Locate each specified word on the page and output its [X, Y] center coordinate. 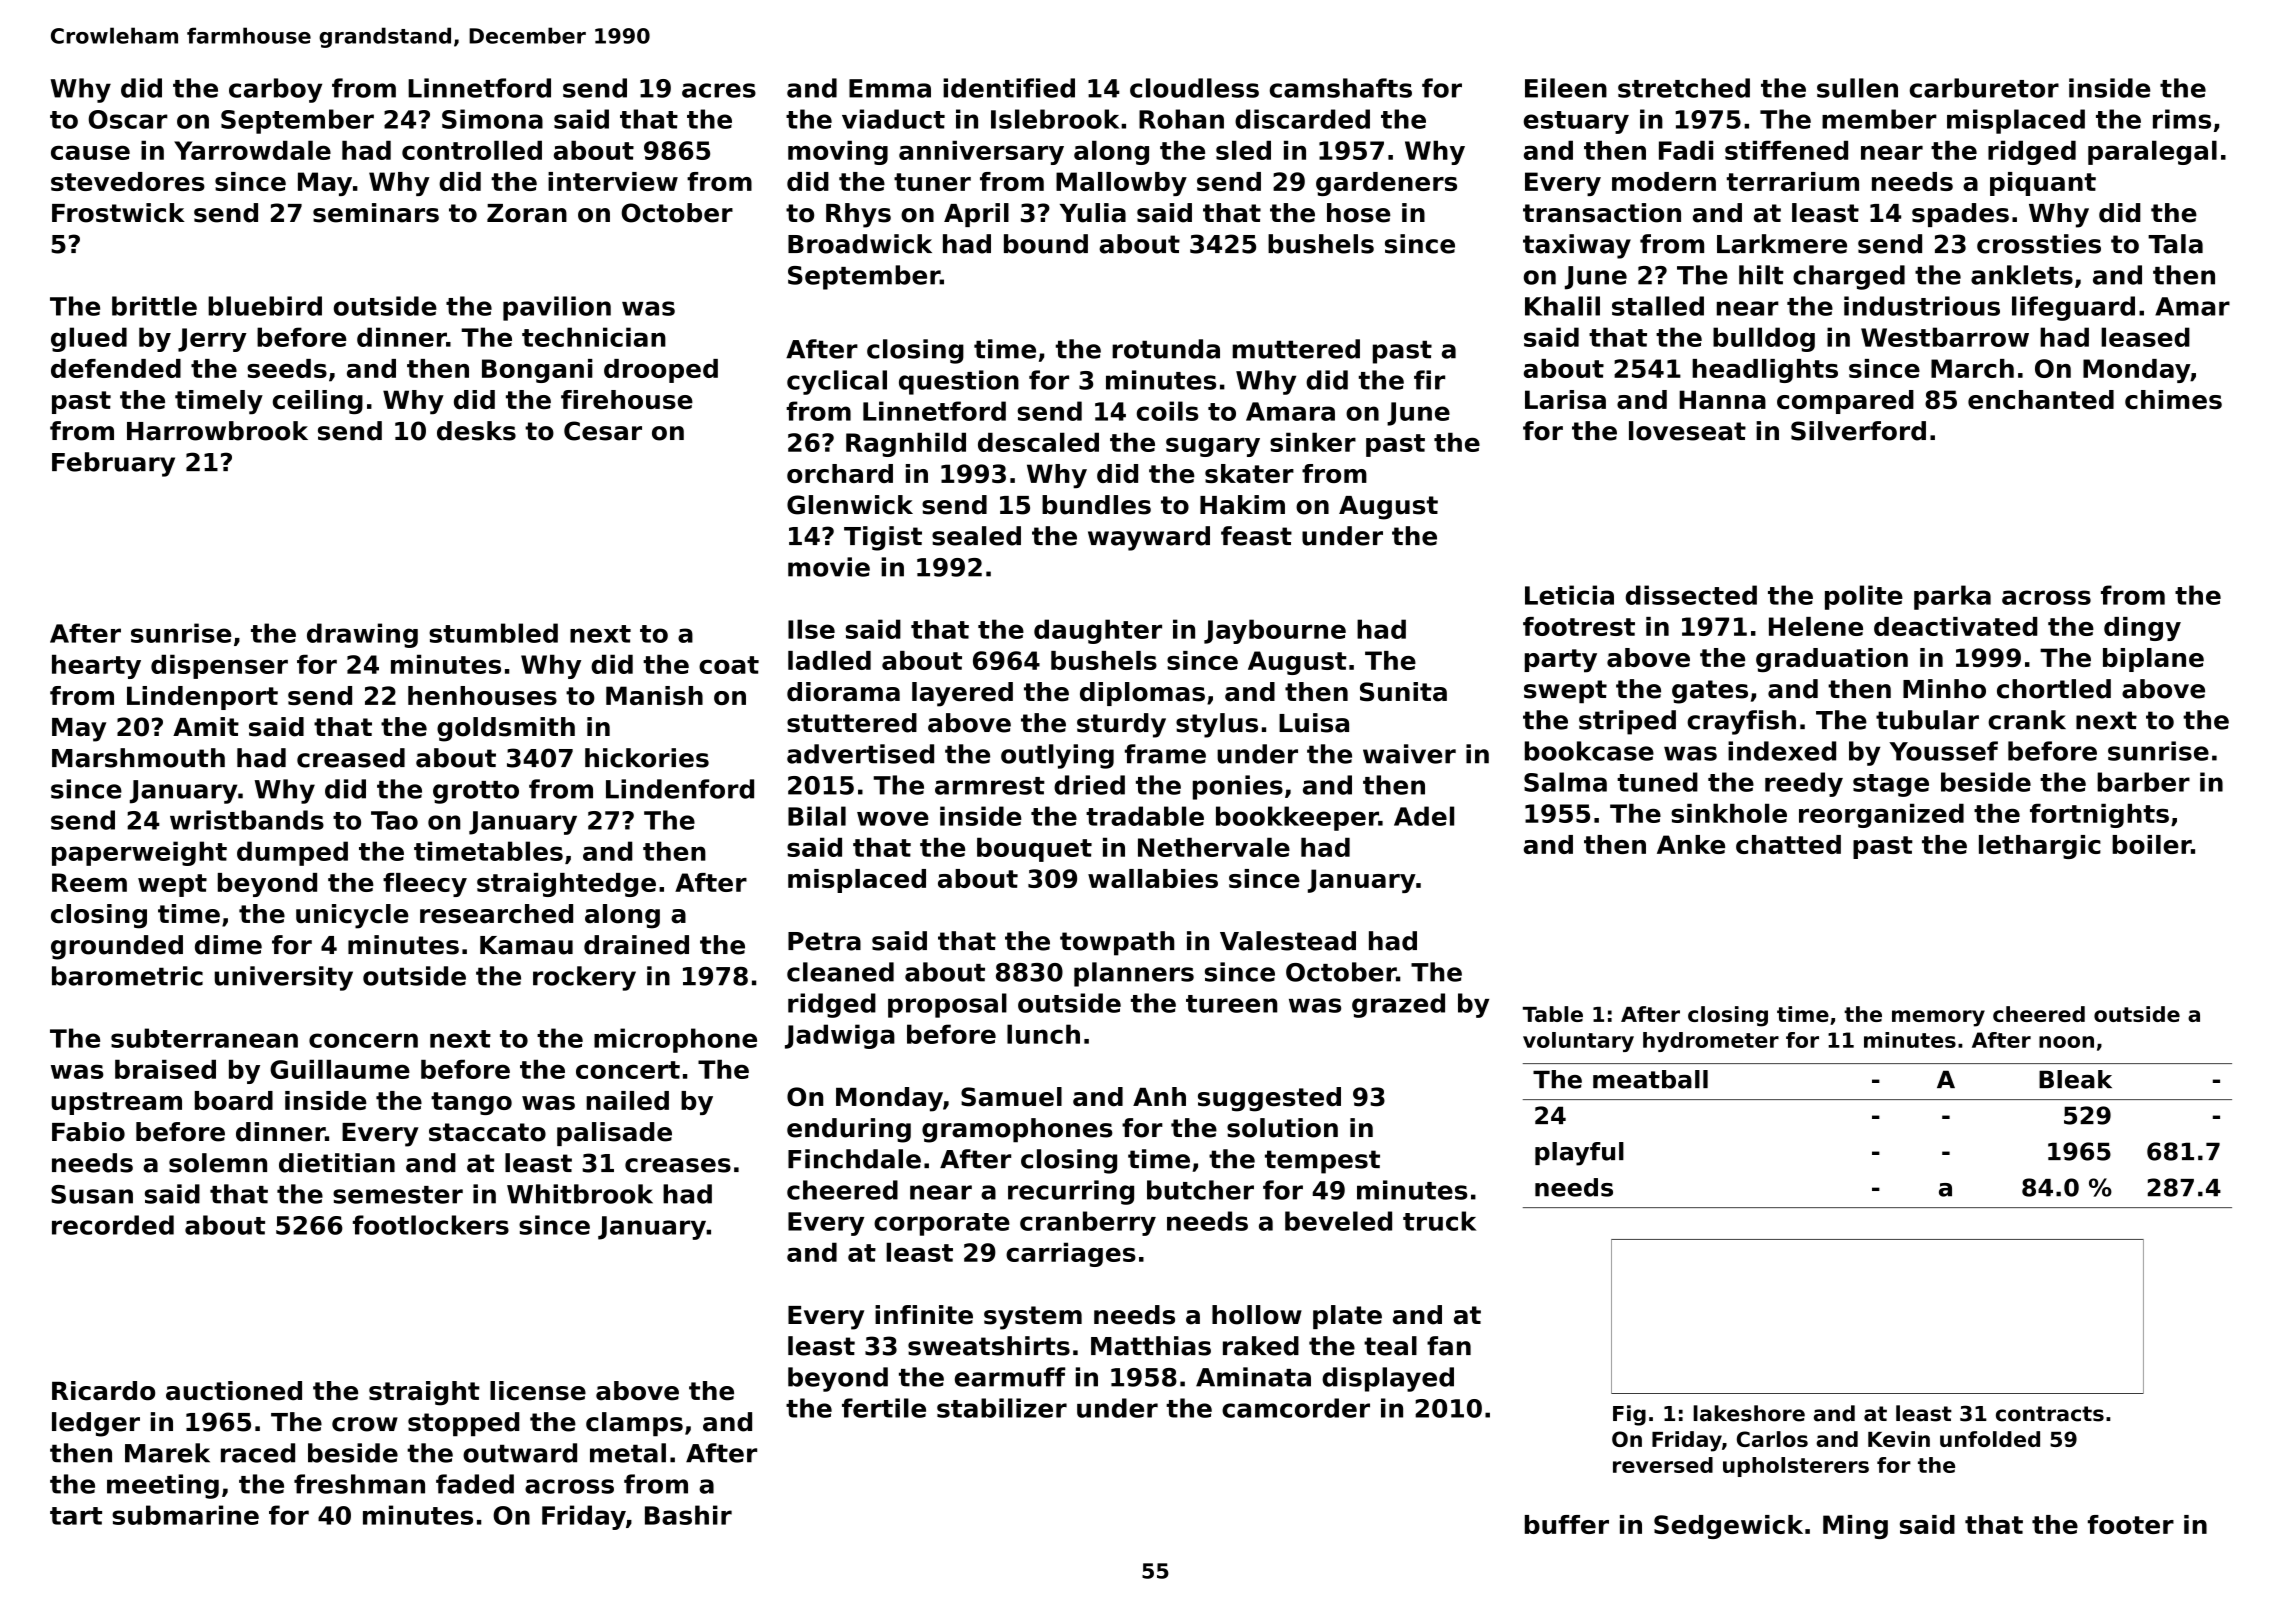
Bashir [688, 1515]
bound [1046, 244]
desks [476, 431]
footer [2131, 1524]
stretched [1684, 88]
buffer [1567, 1524]
